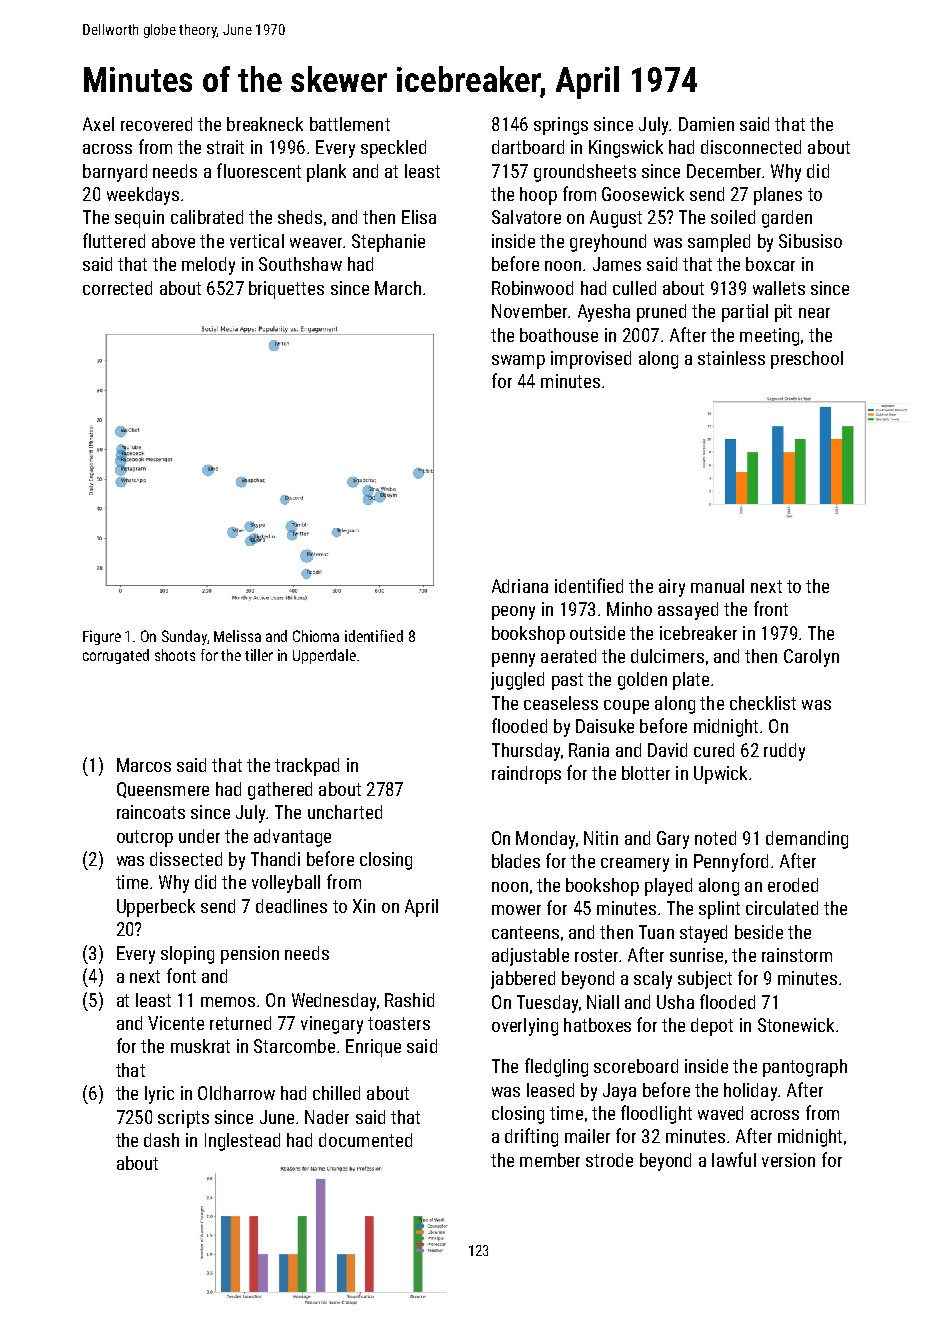 This page has width=935, height=1327. I want to click on juggled, so click(517, 681).
